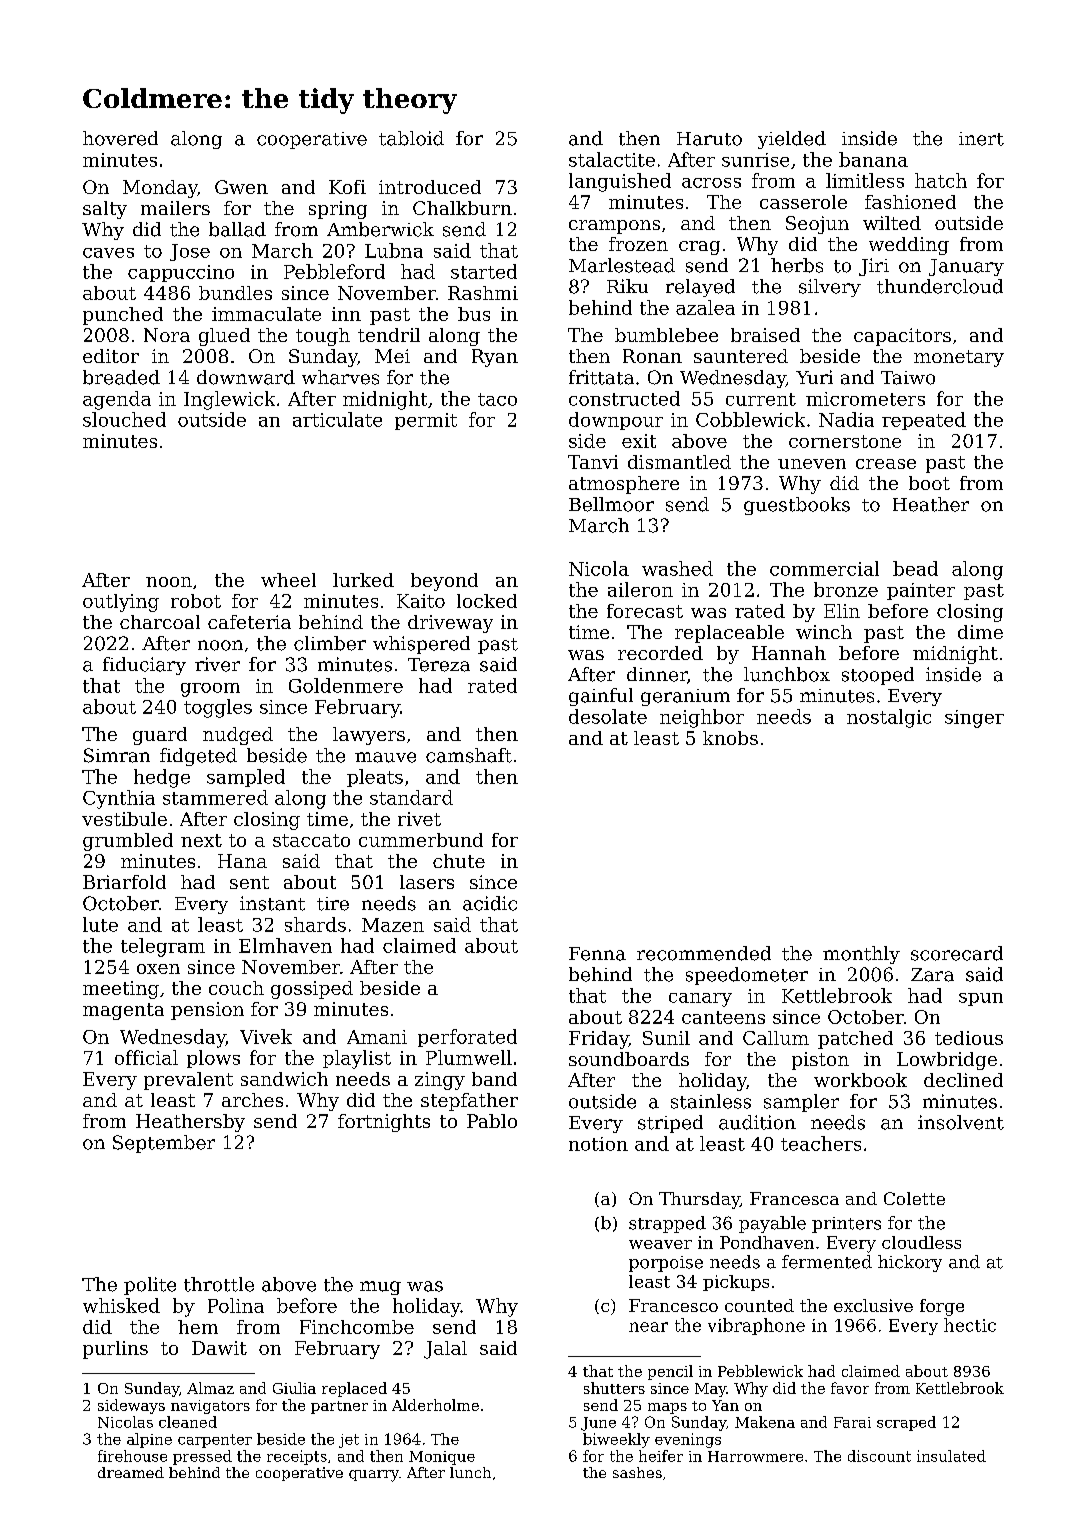 The width and height of the image is (1086, 1537). Describe the element at coordinates (241, 187) in the image. I see `Gwen` at that location.
